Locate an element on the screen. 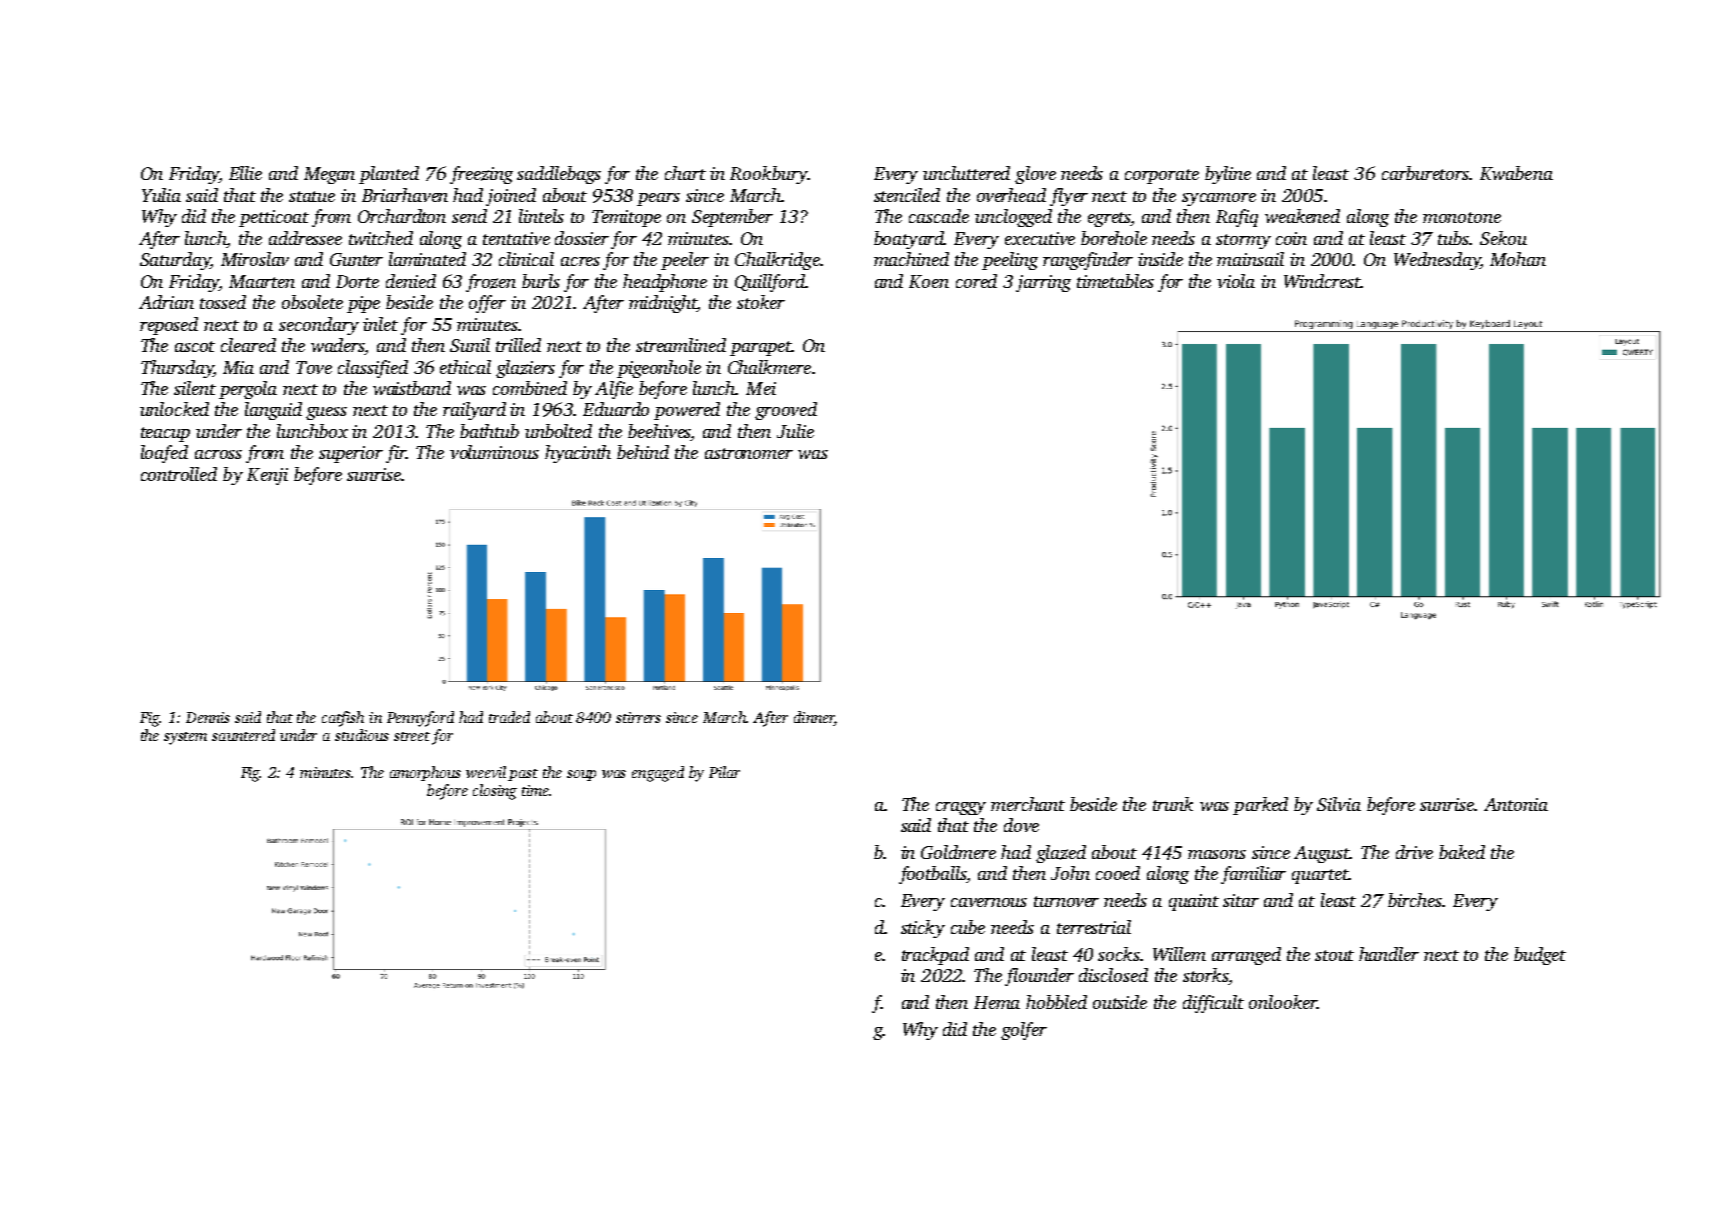 Image resolution: width=1715 pixels, height=1212 pixels. baked is located at coordinates (1462, 852).
